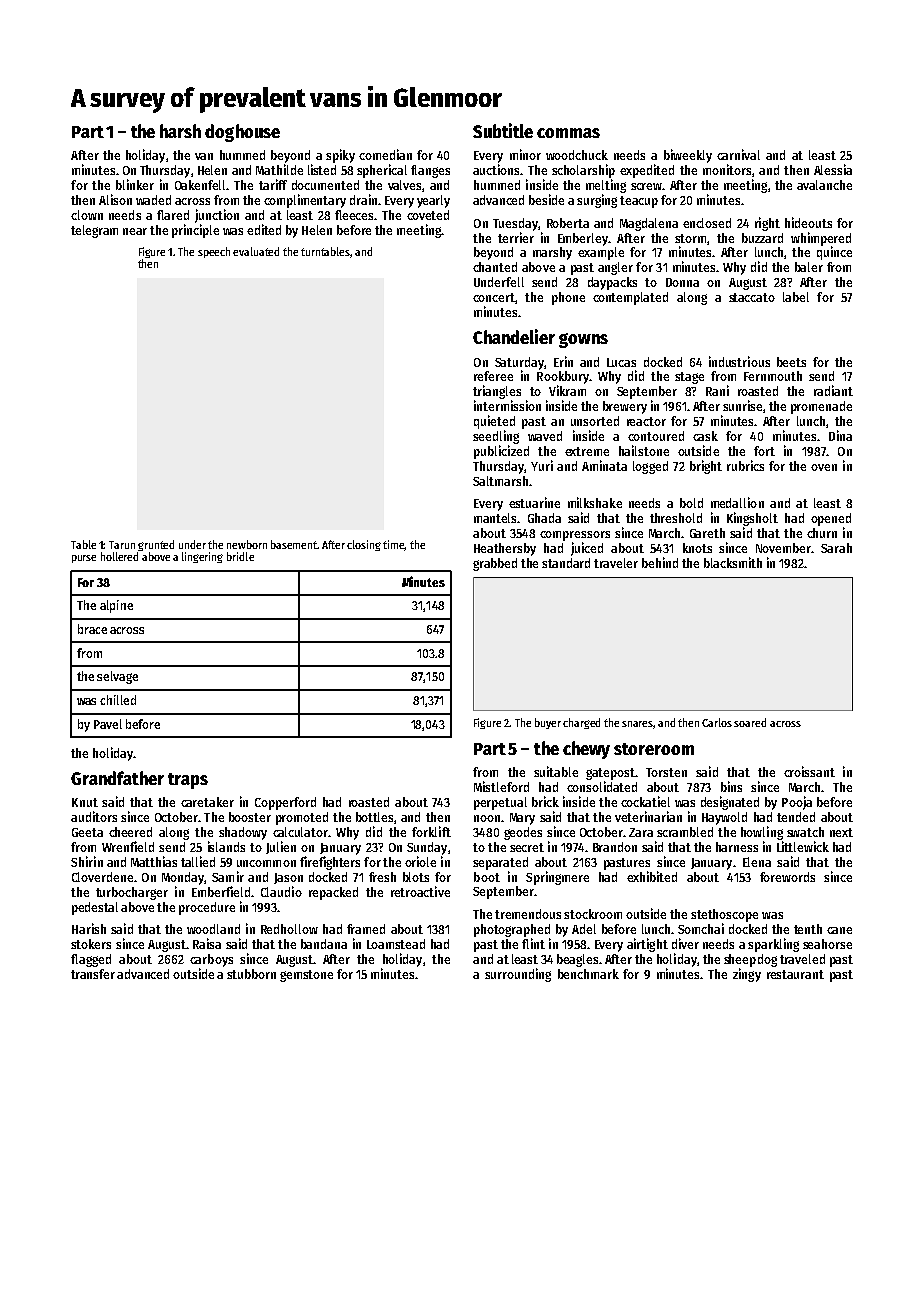 The height and width of the screenshot is (1308, 924). Describe the element at coordinates (92, 629) in the screenshot. I see `brace` at that location.
